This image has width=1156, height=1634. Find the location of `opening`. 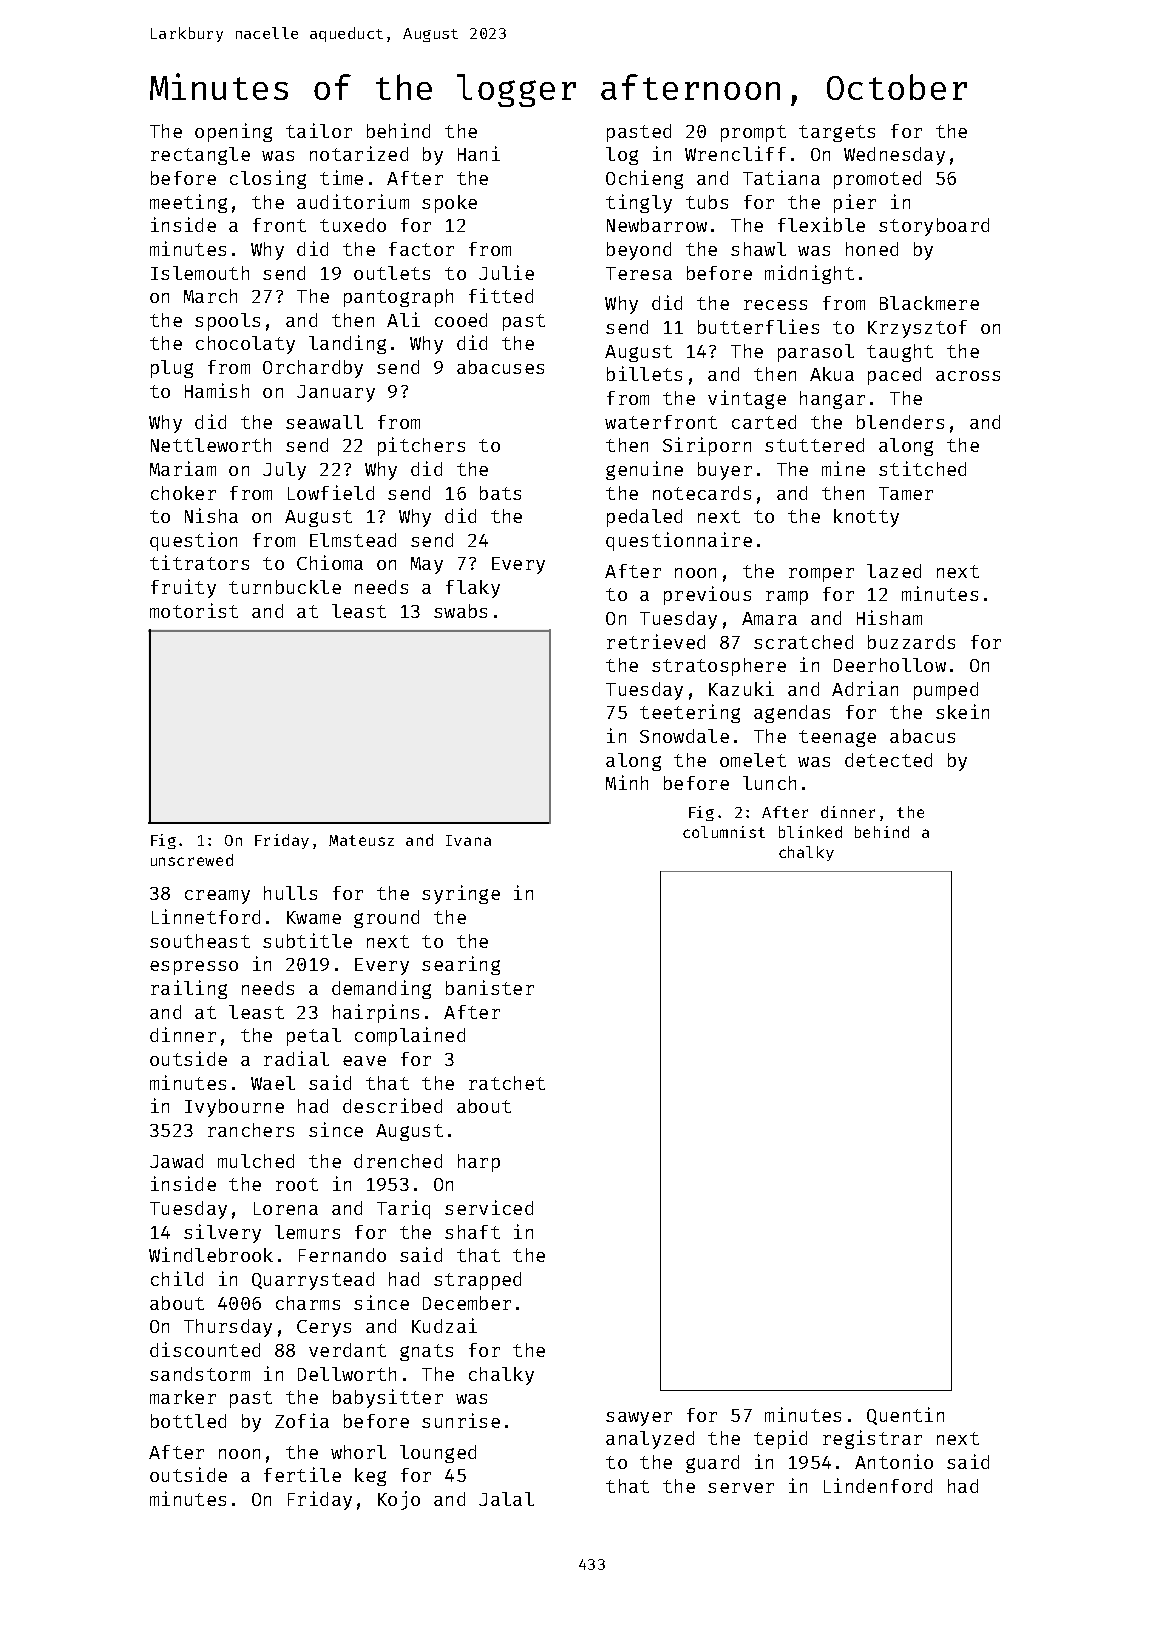

opening is located at coordinates (233, 132).
